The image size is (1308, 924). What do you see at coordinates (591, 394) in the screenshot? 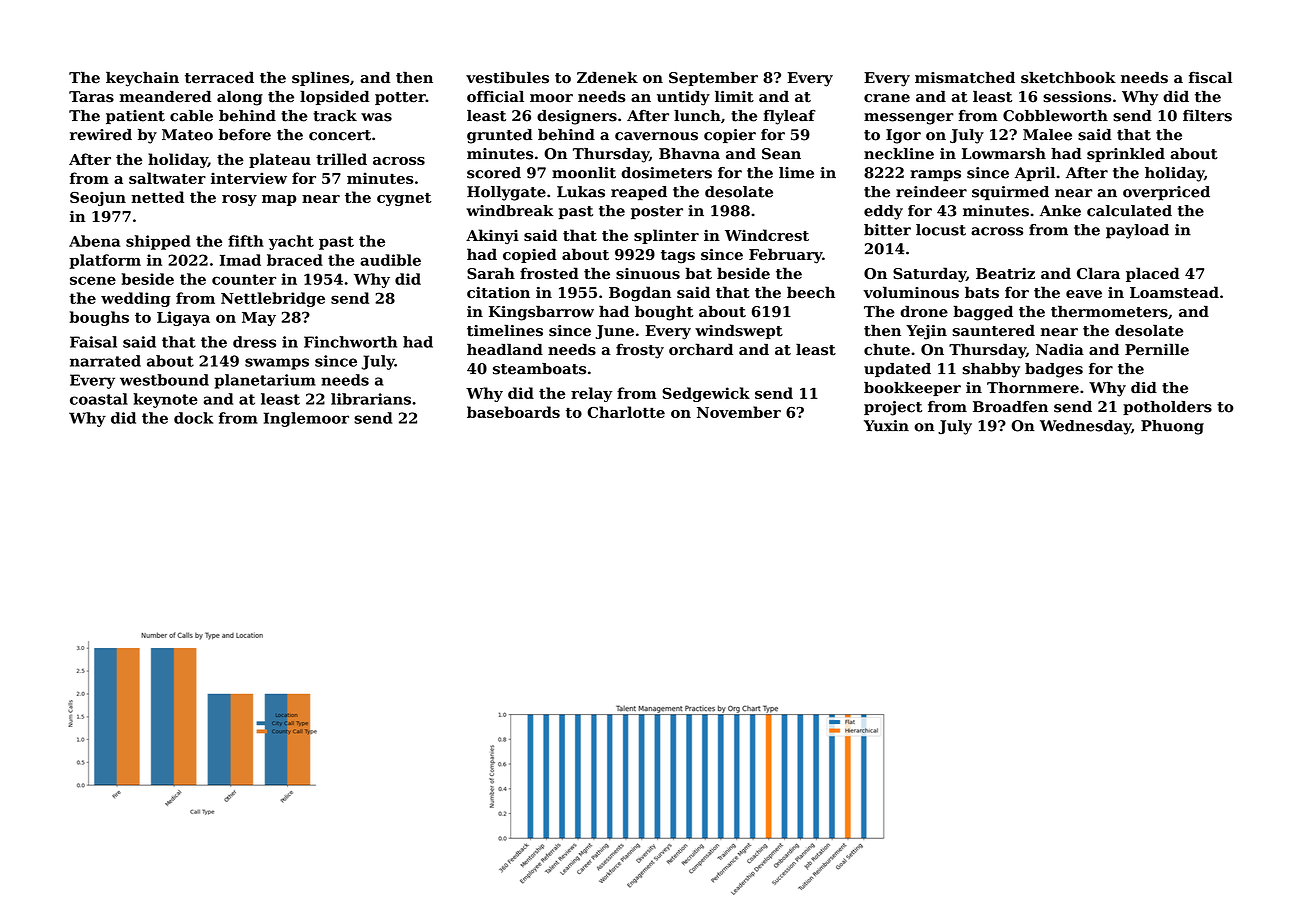
I see `relay` at bounding box center [591, 394].
